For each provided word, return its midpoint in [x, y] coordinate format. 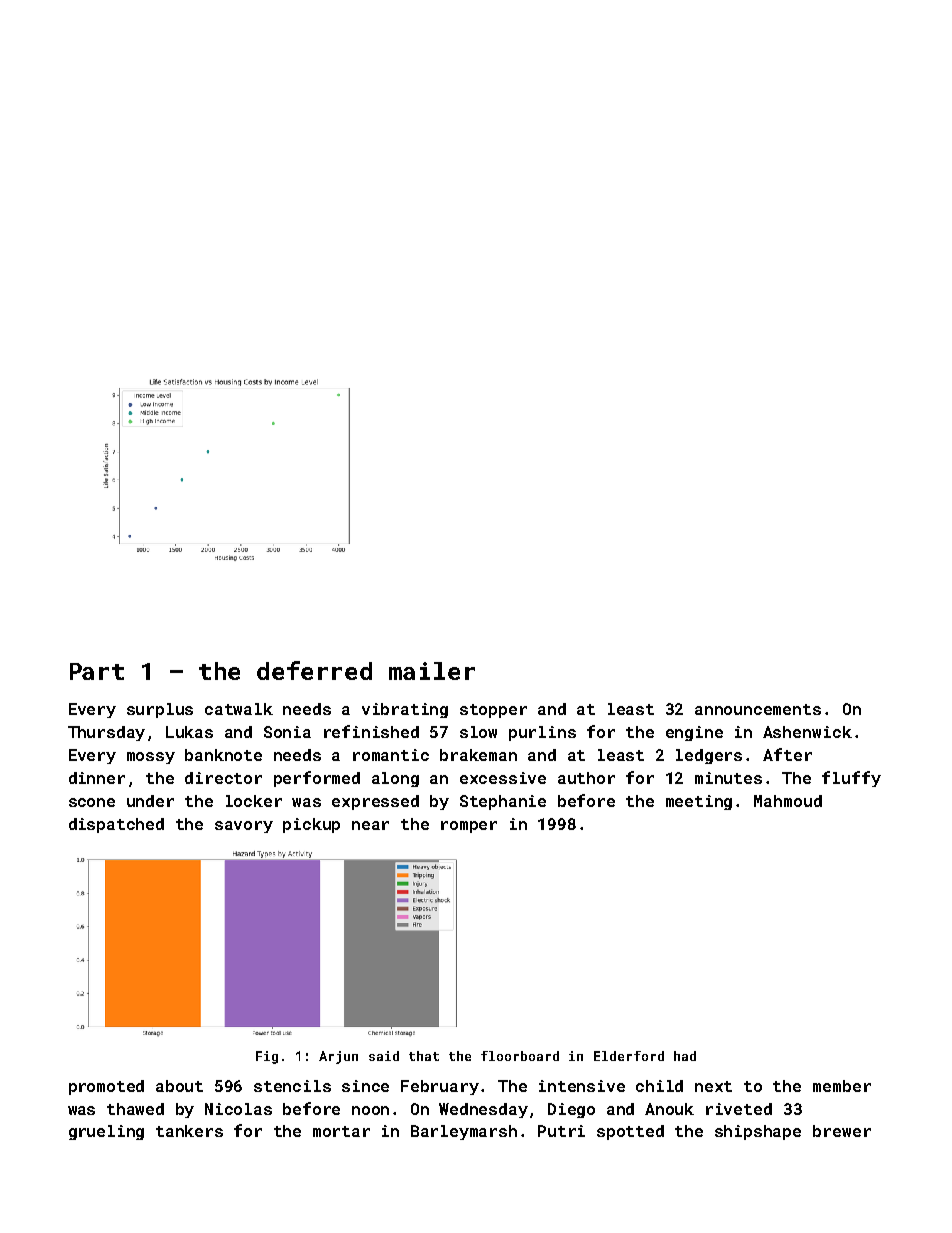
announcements [758, 709]
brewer [842, 1131]
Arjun [338, 1057]
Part [97, 671]
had [685, 1056]
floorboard [520, 1056]
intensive [582, 1086]
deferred [314, 670]
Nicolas [238, 1109]
